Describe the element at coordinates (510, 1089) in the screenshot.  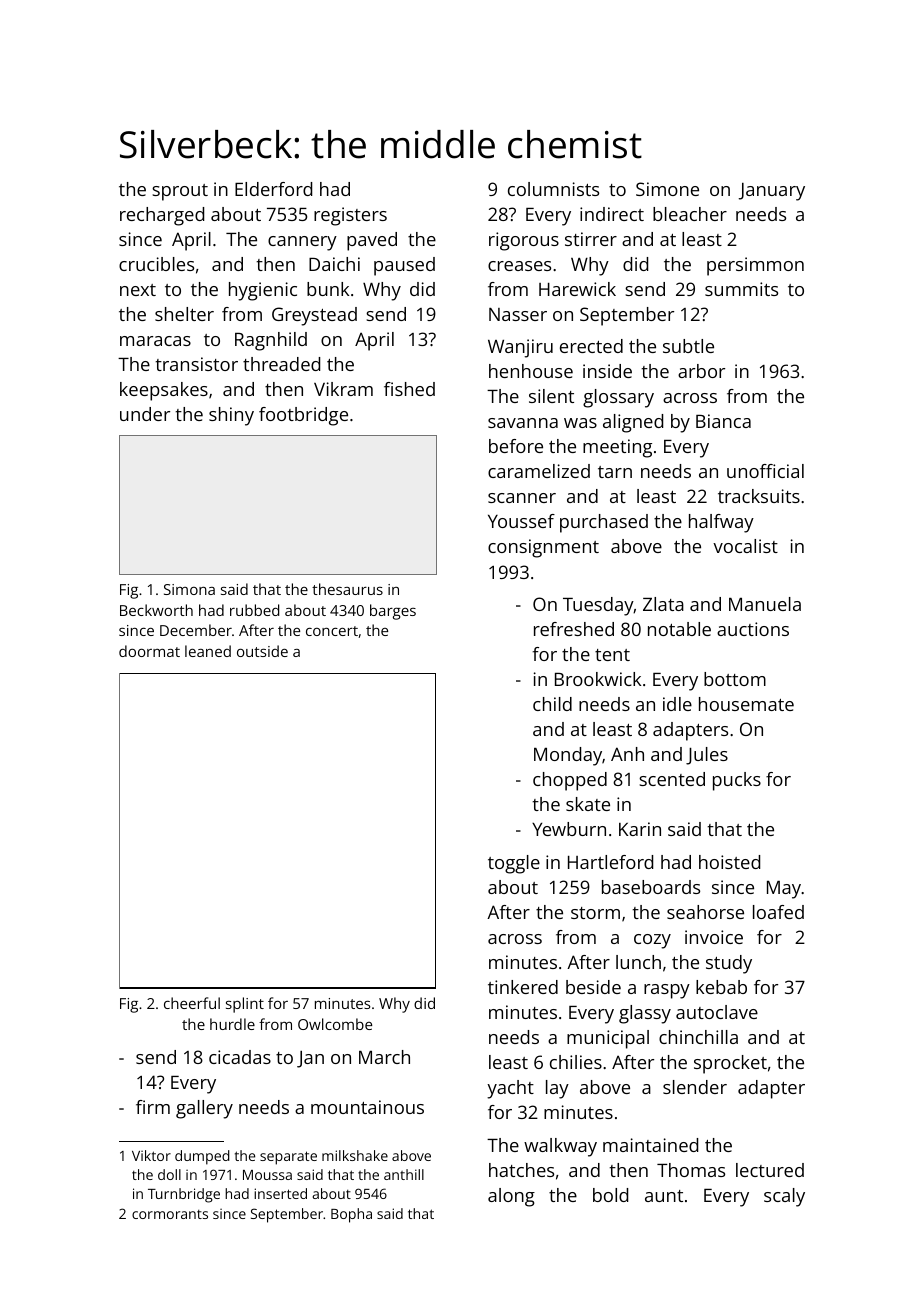
I see `yacht` at that location.
